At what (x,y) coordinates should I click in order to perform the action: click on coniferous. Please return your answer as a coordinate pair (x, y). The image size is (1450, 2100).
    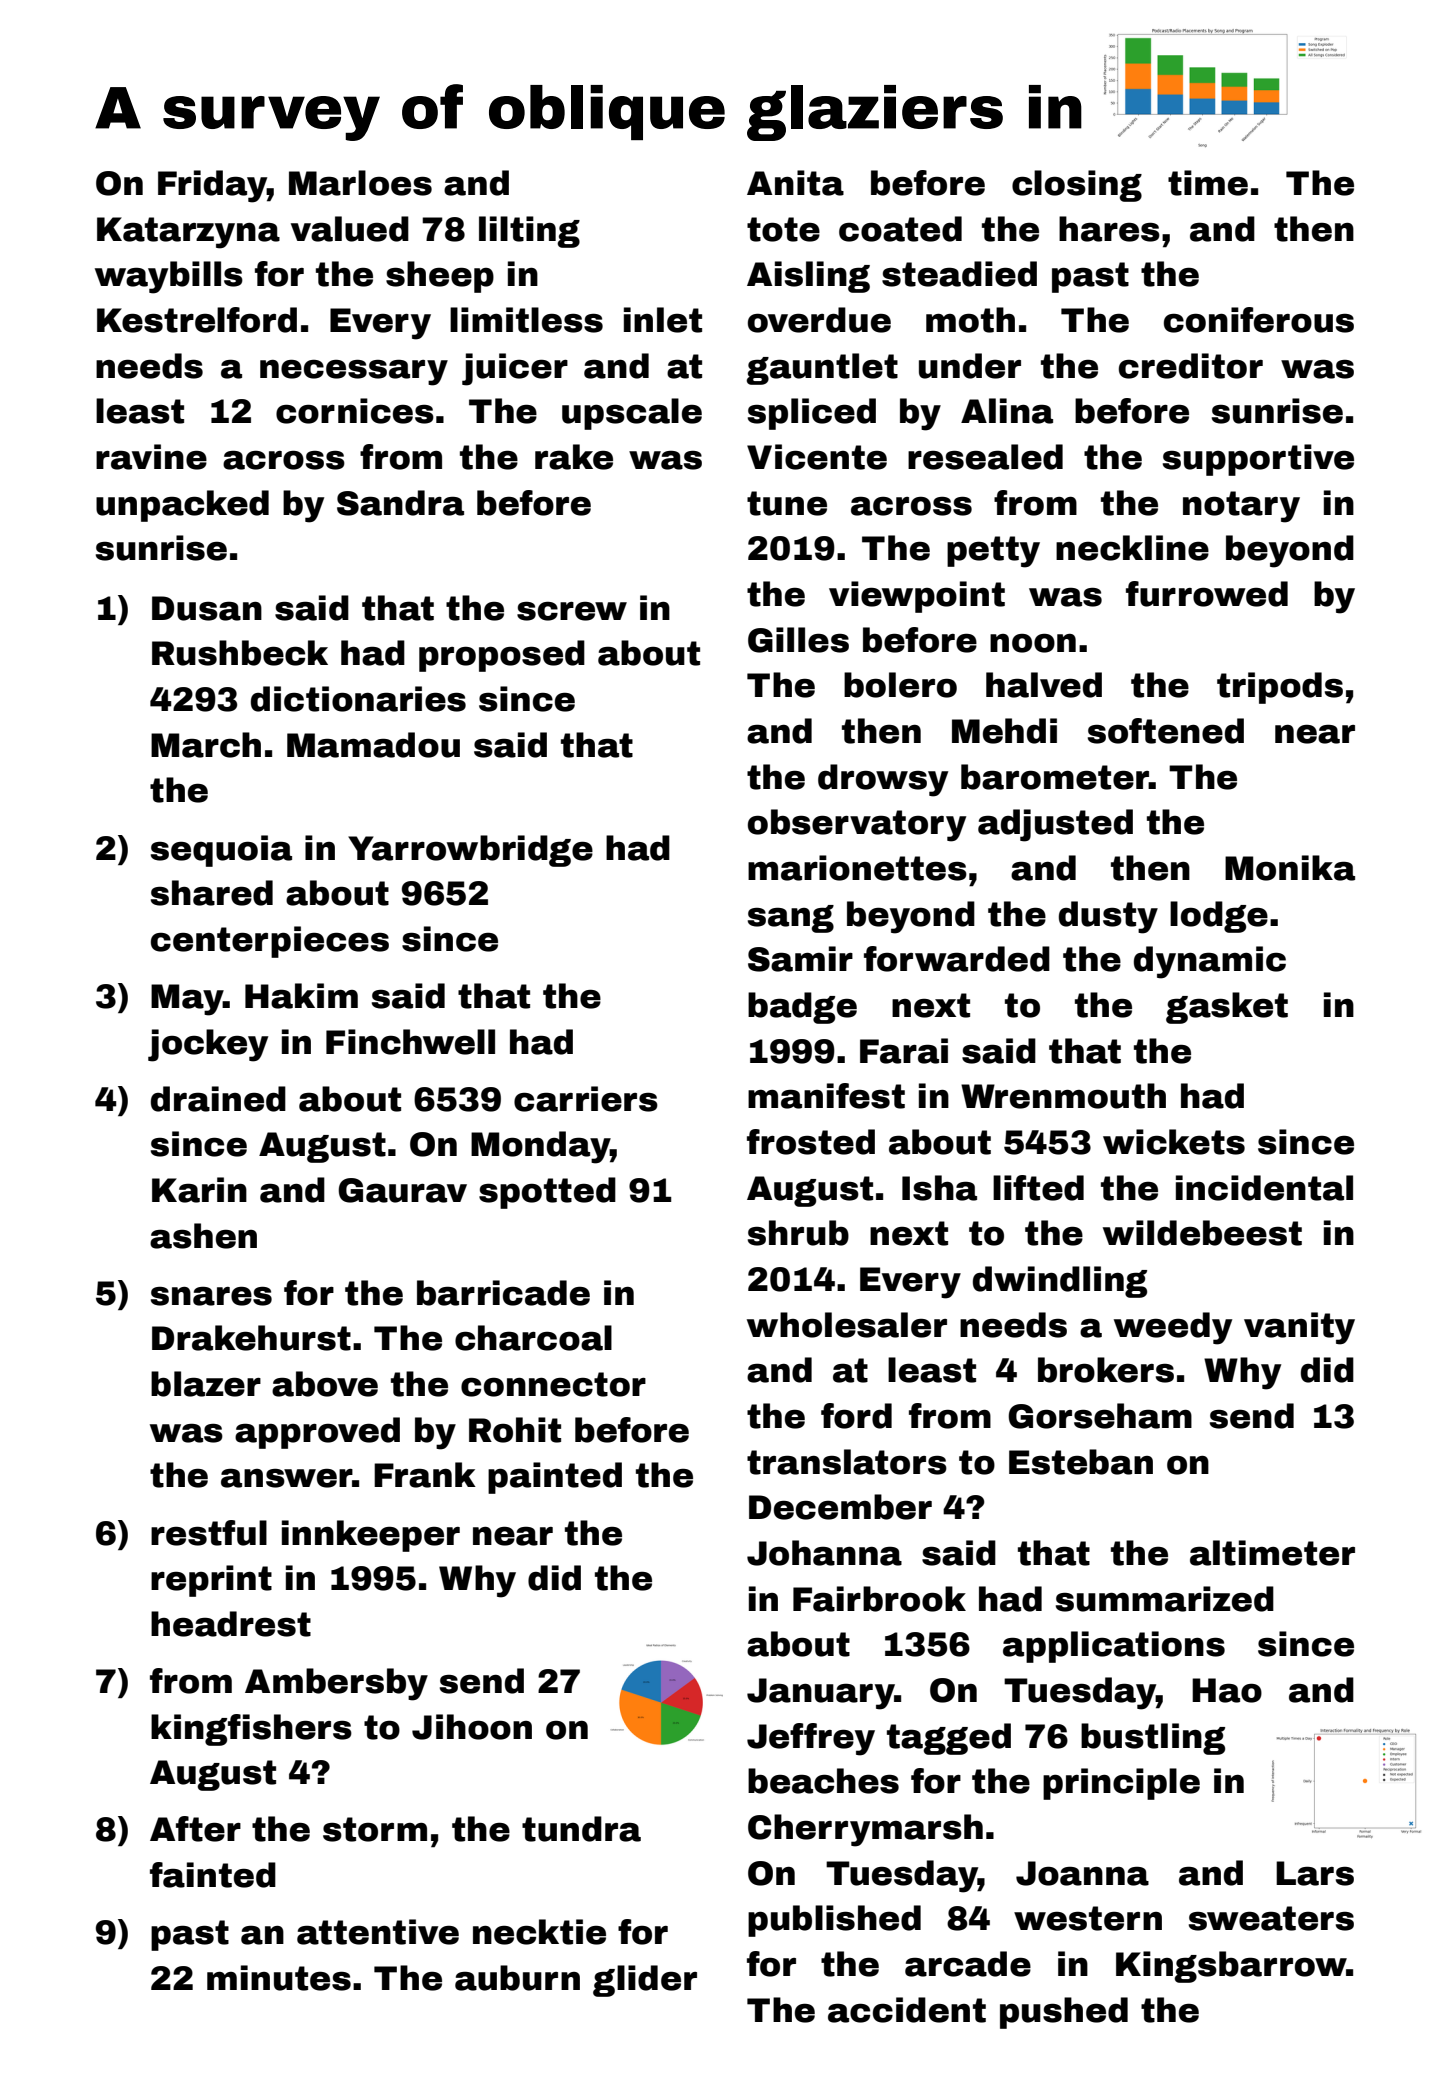
    Looking at the image, I should click on (1259, 320).
